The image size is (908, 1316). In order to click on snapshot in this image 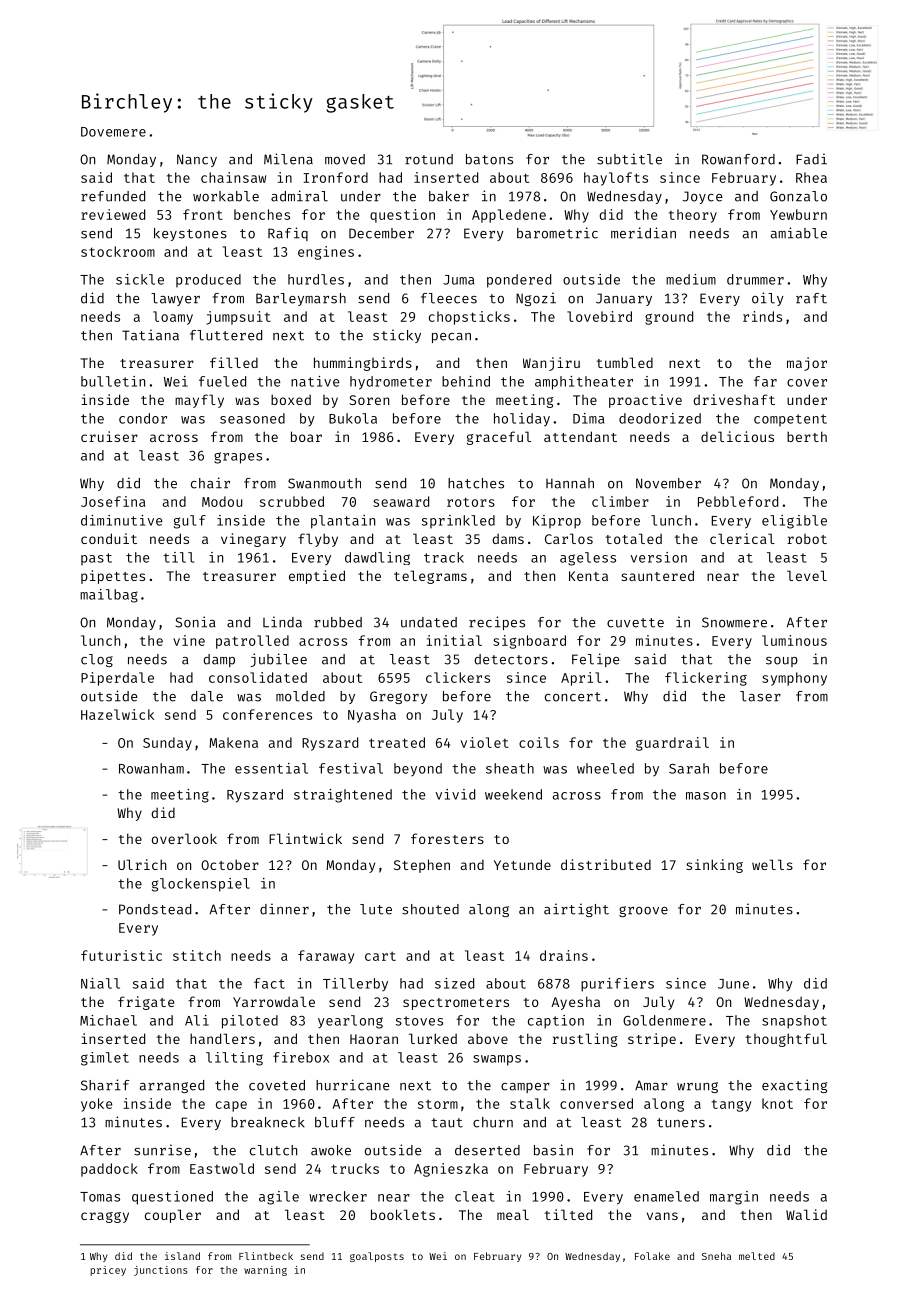, I will do `click(794, 1022)`.
